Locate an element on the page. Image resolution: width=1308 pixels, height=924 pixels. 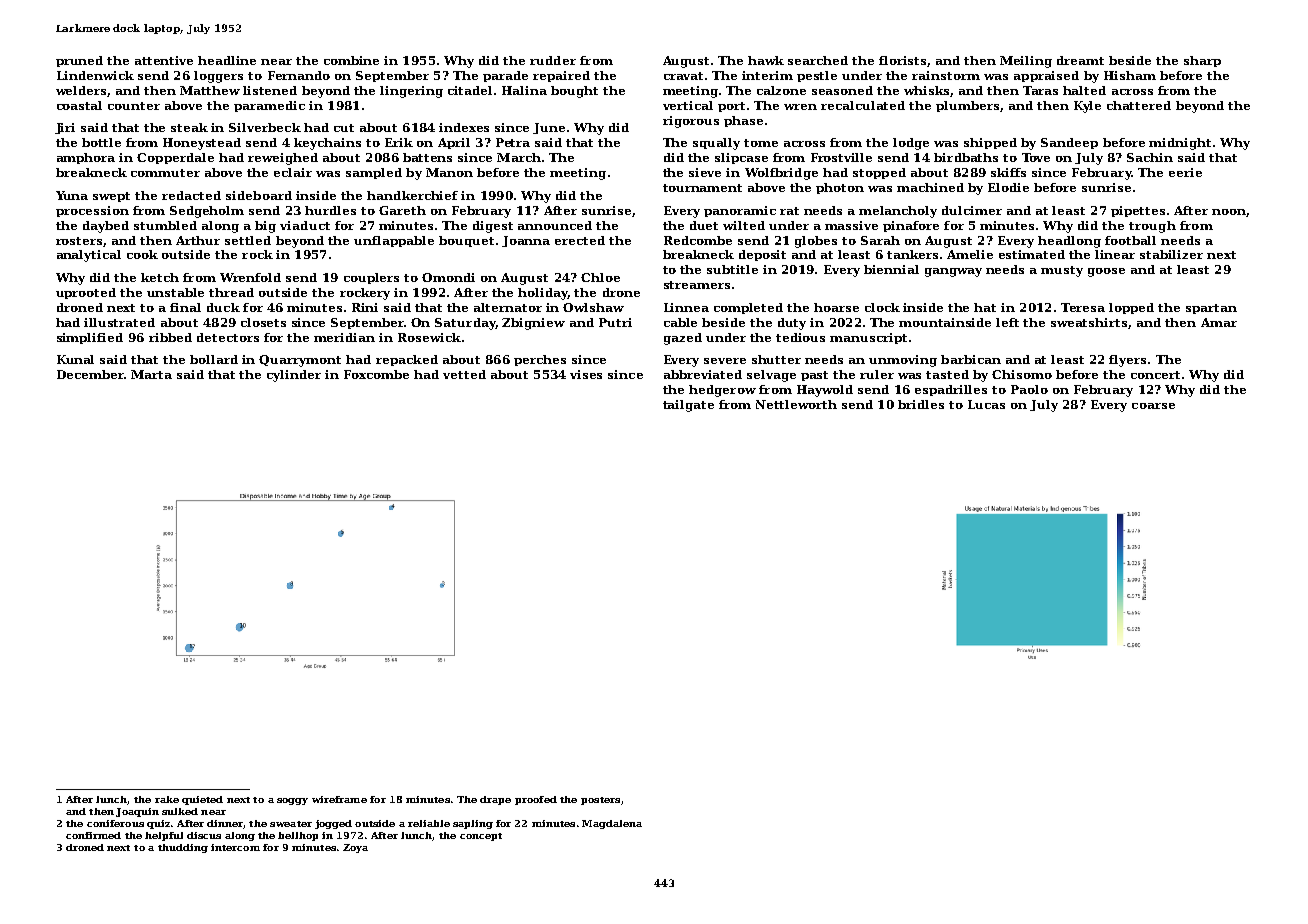
analytical is located at coordinates (89, 256).
